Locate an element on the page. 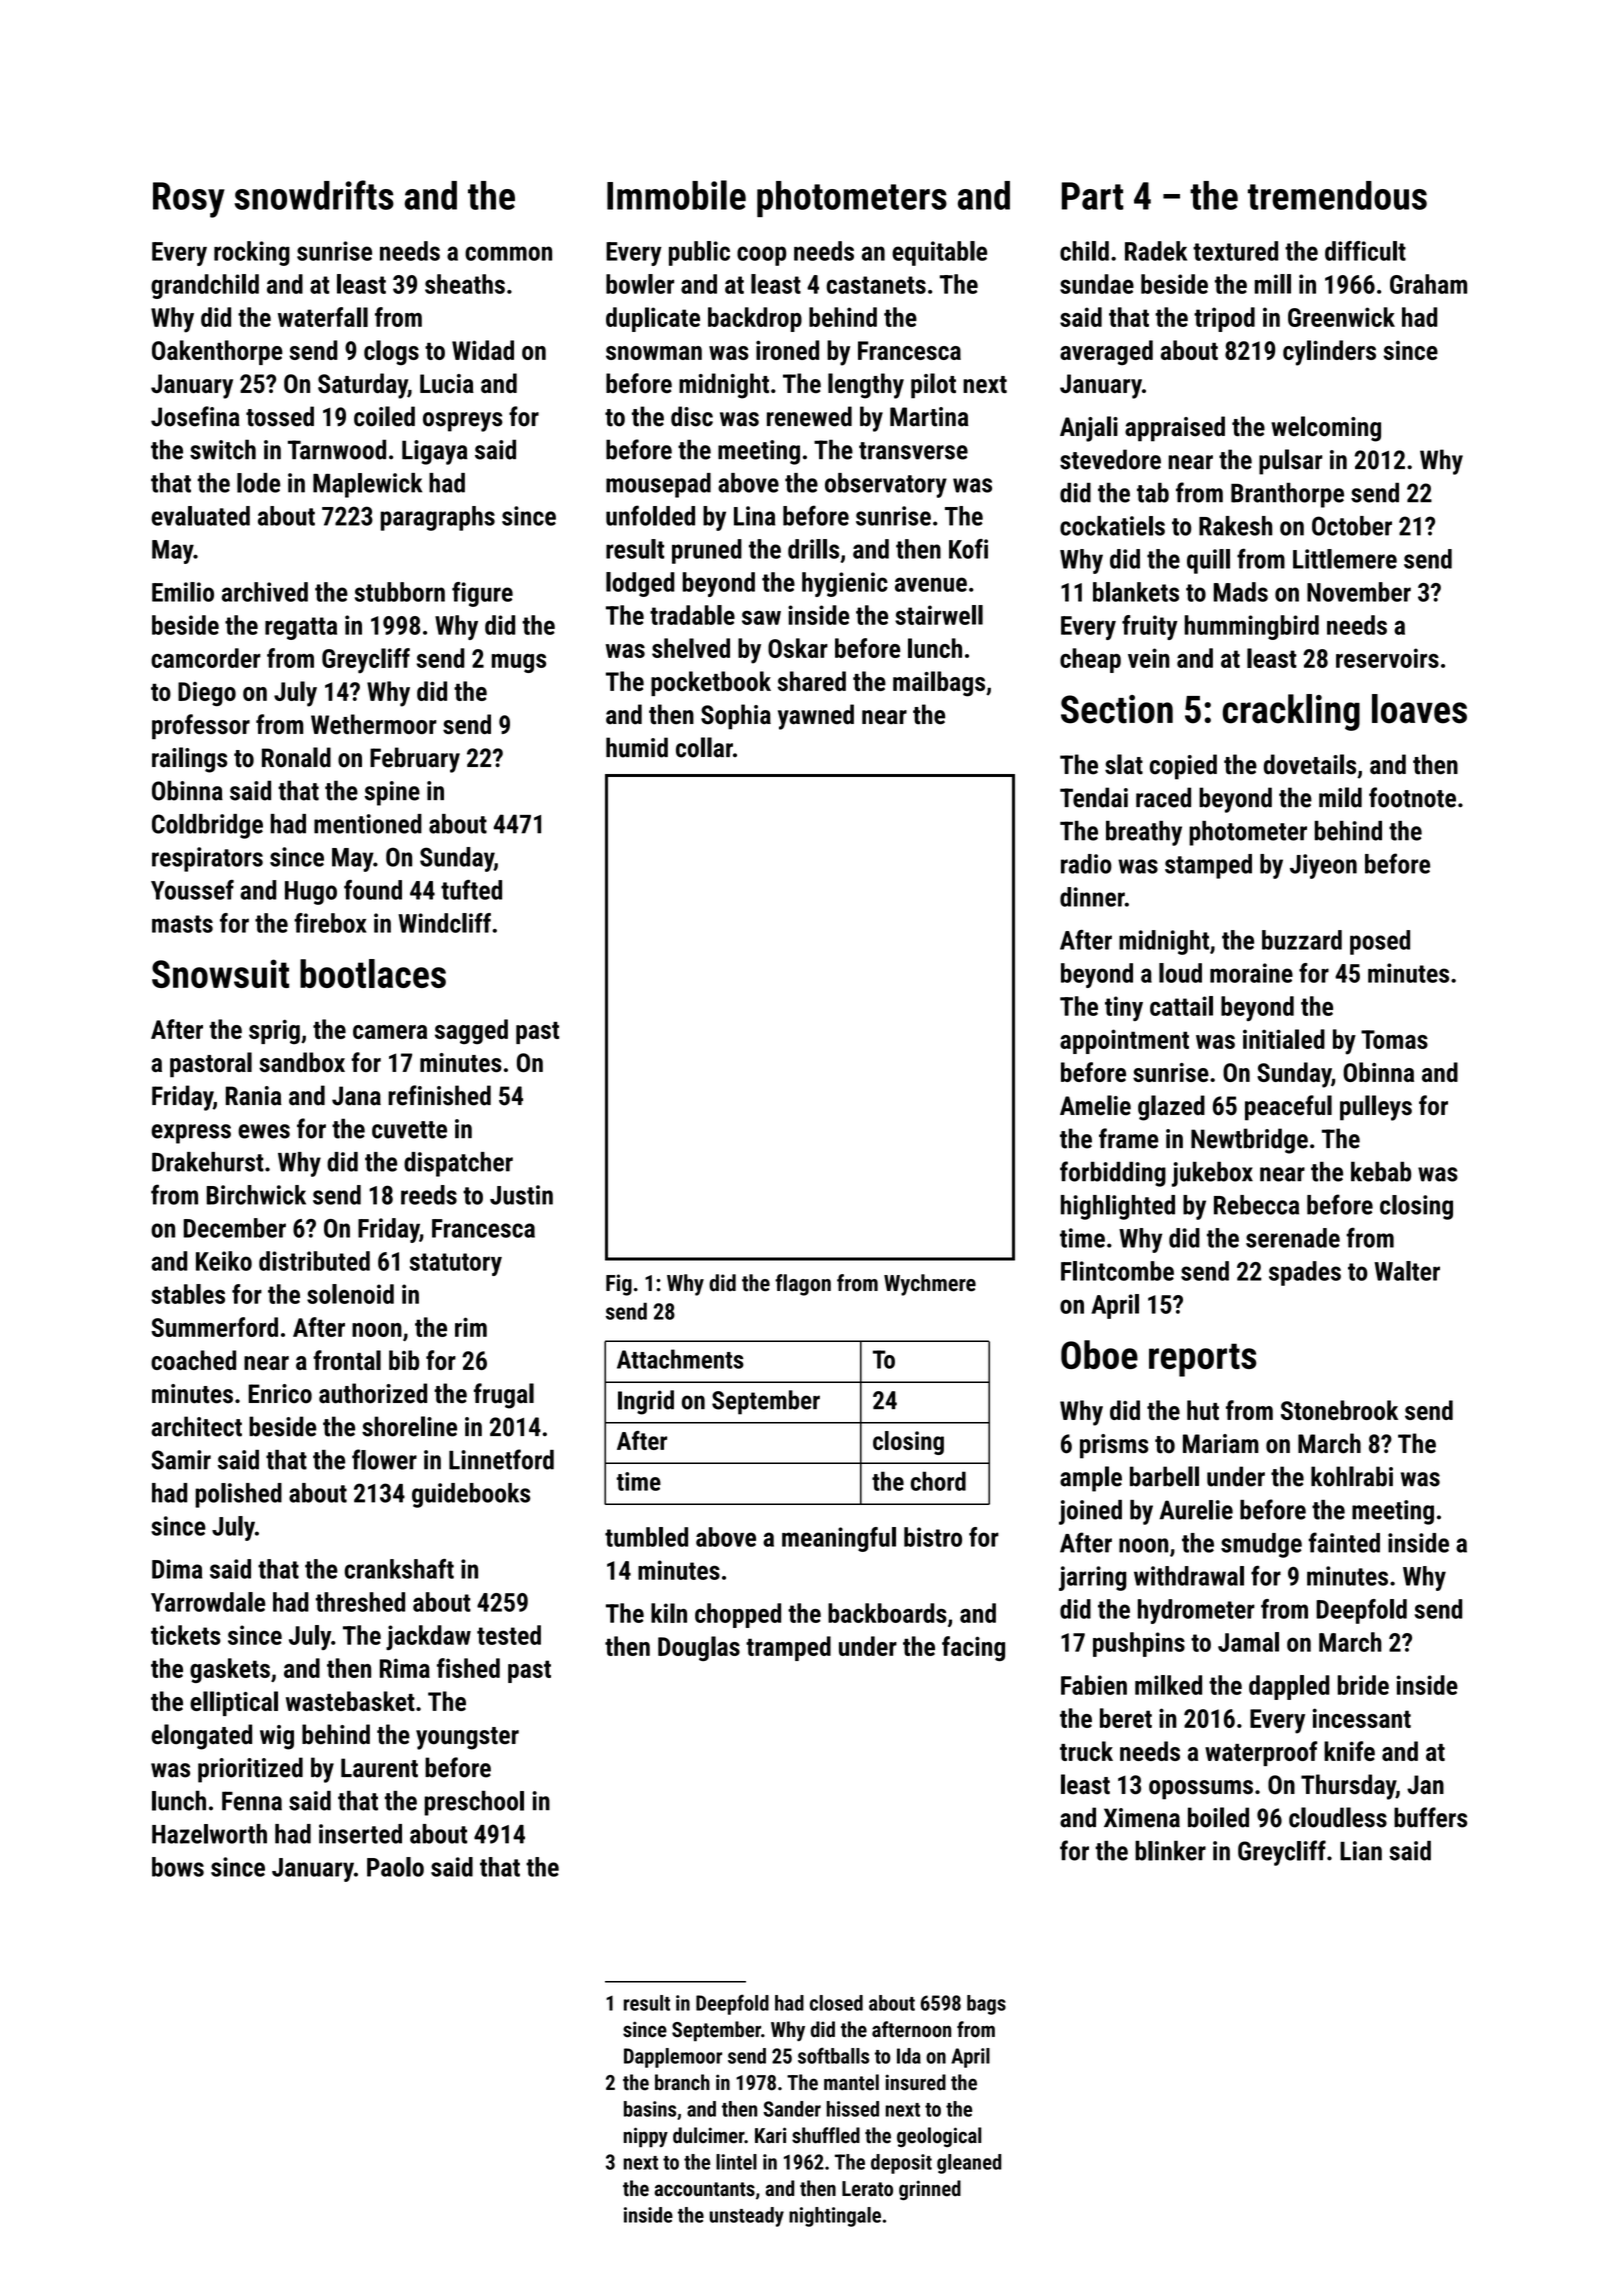  Birchwick is located at coordinates (256, 1195).
